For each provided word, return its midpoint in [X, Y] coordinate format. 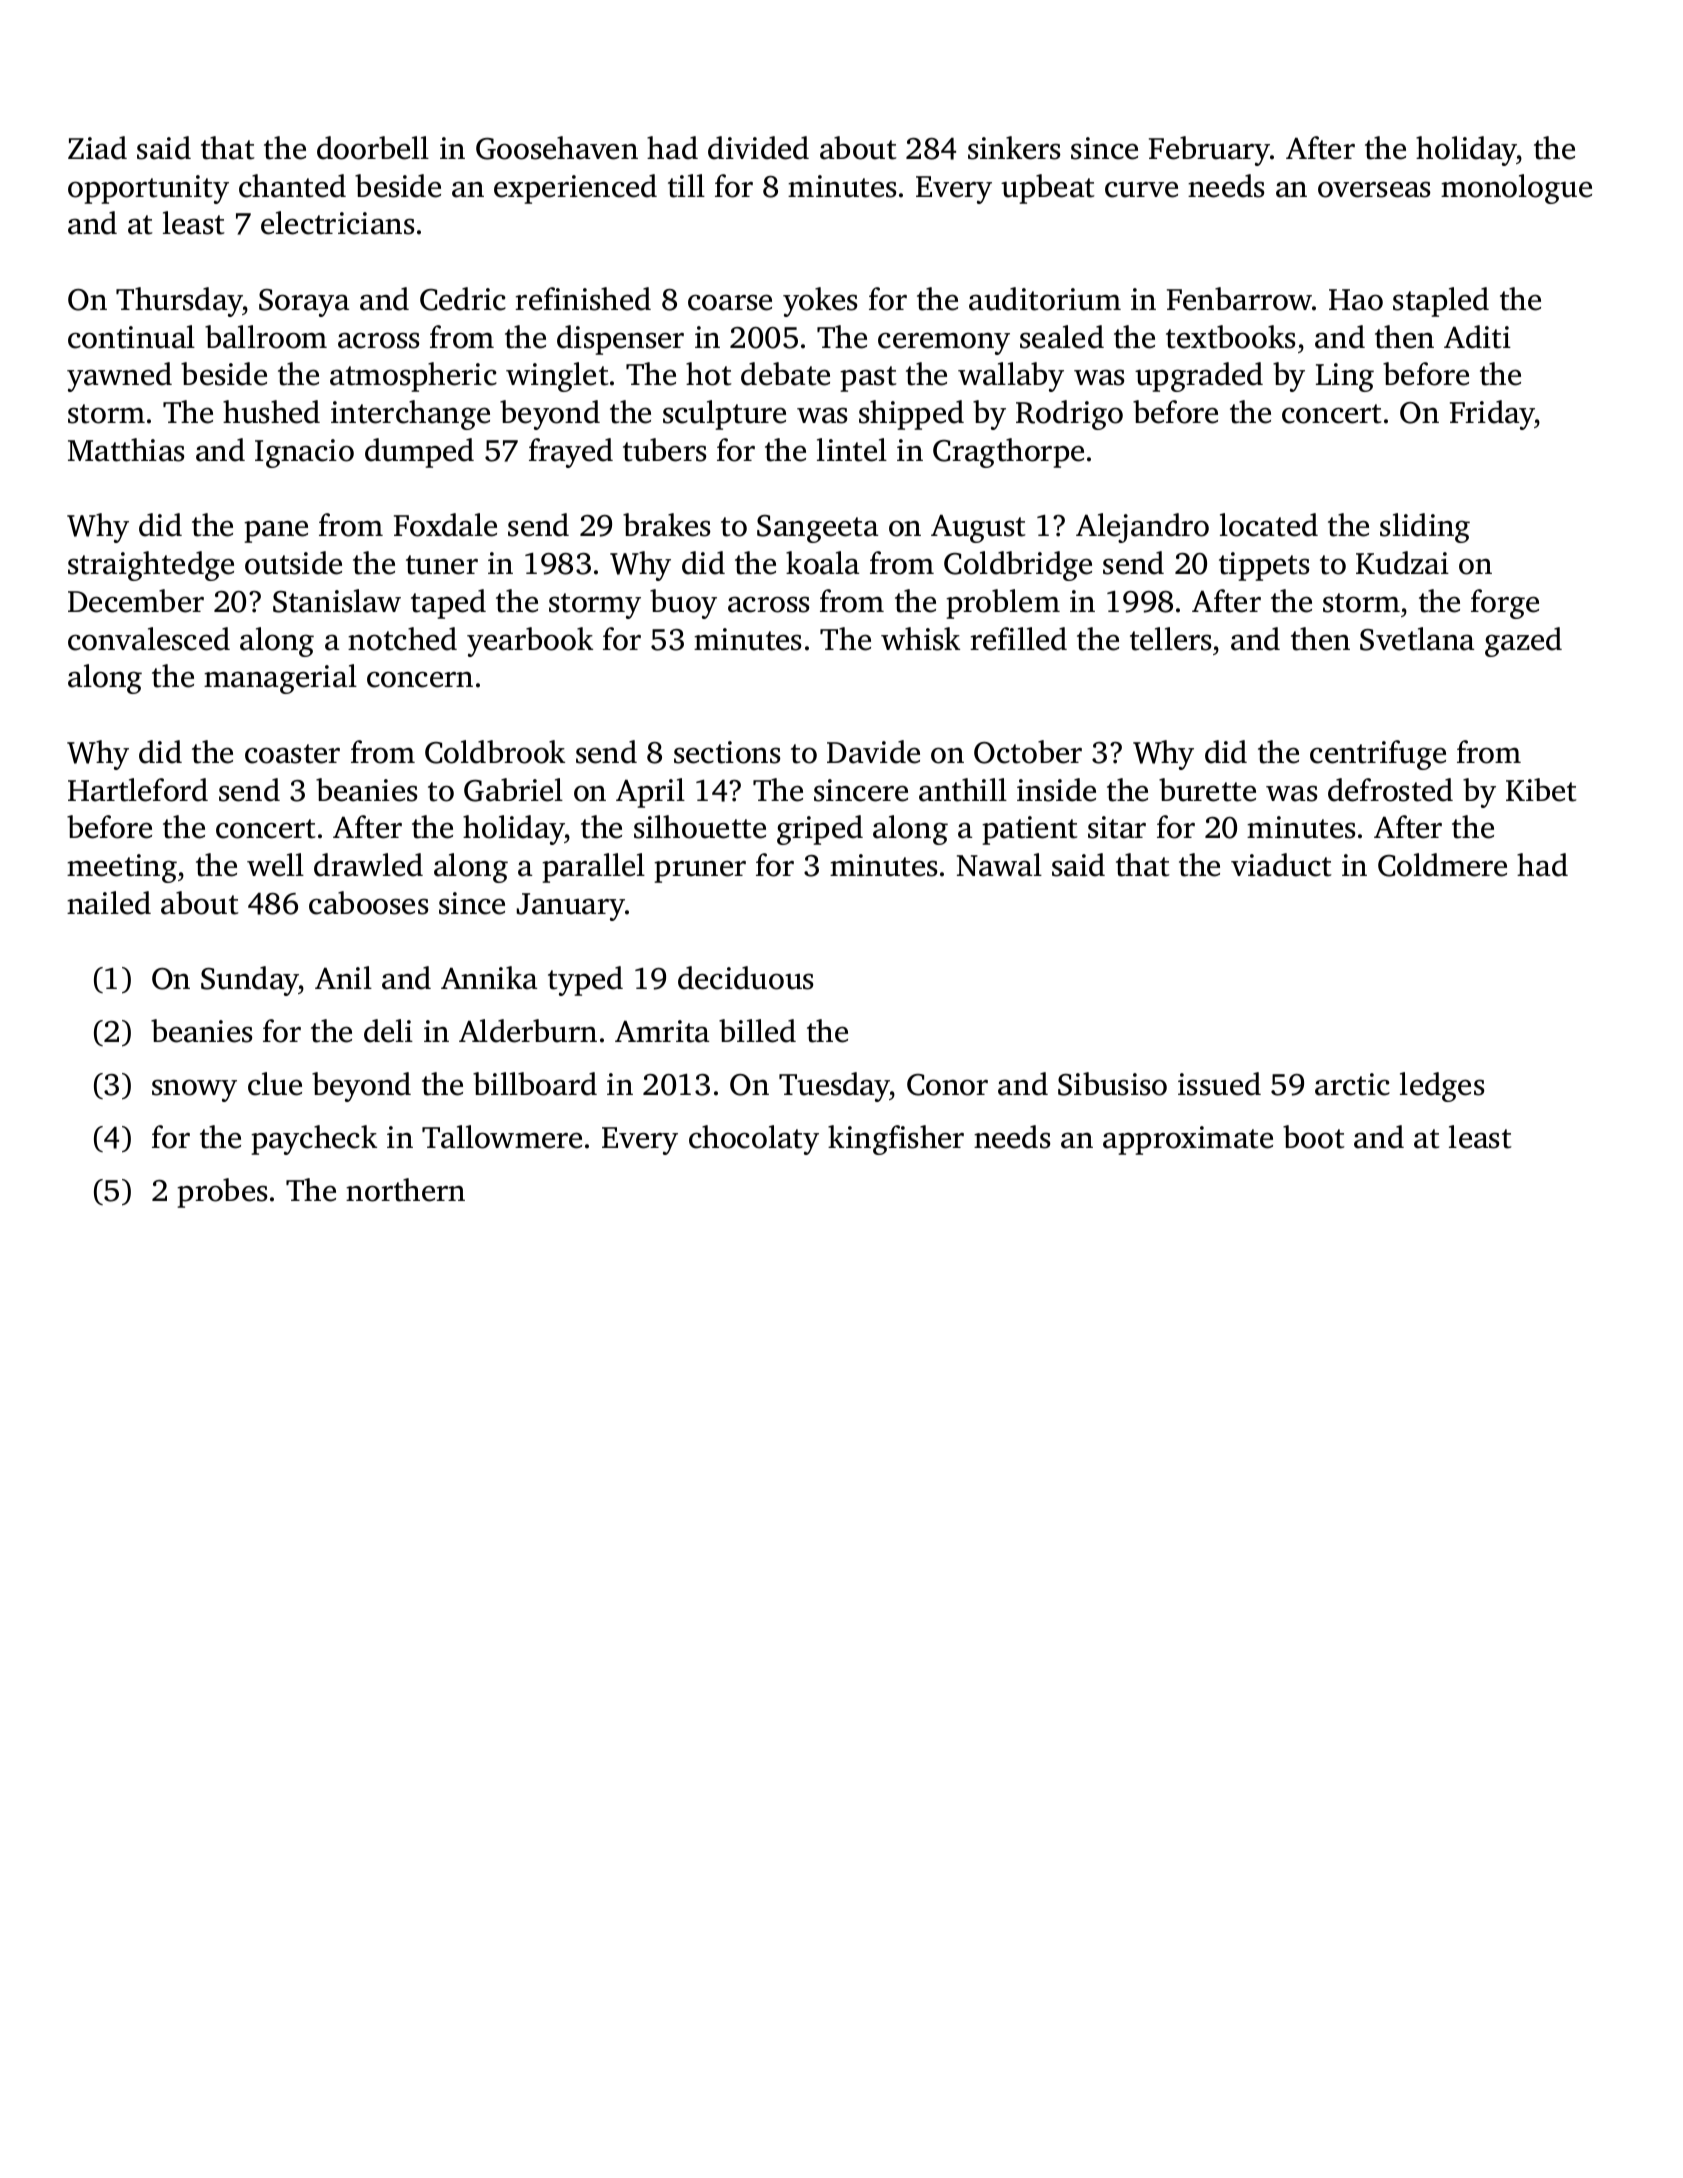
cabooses [368, 903]
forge [1505, 604]
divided [758, 148]
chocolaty [754, 1140]
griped [820, 830]
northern [405, 1190]
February [1210, 151]
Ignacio [304, 453]
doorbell [373, 148]
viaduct [1281, 865]
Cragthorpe [1008, 453]
